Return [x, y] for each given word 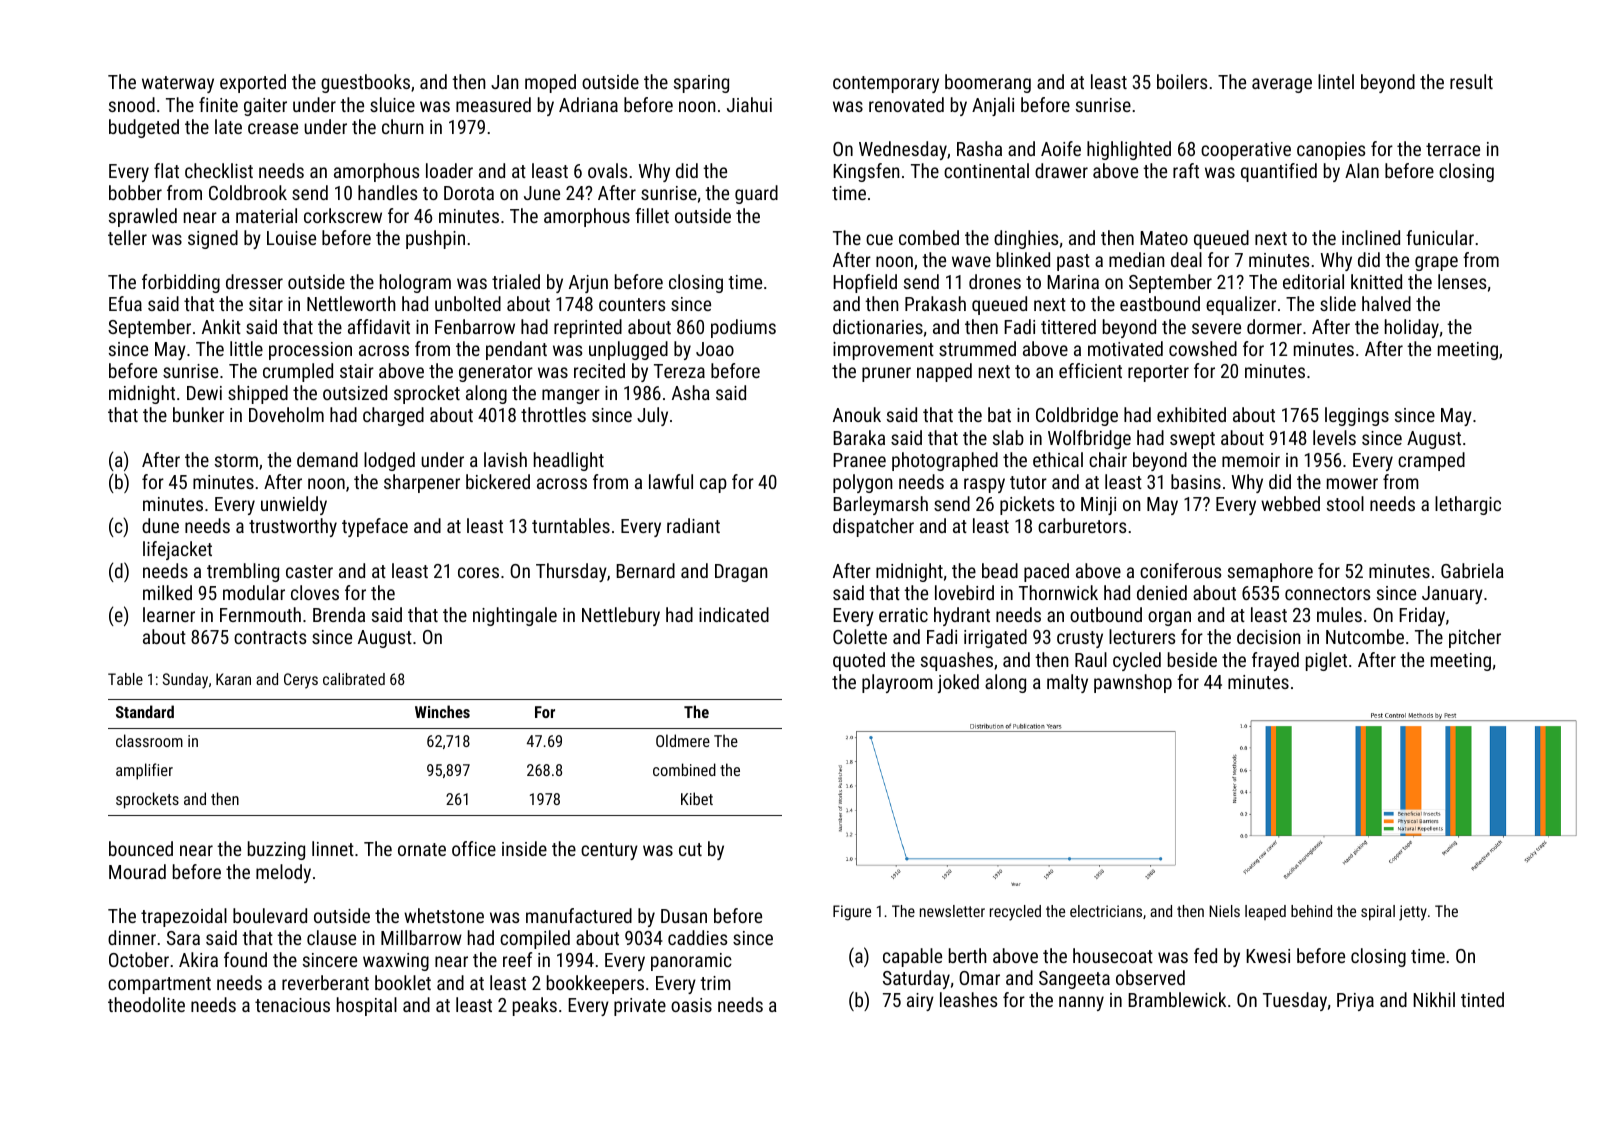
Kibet [697, 798]
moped [550, 83]
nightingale [515, 616]
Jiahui [749, 104]
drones [995, 281]
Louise [291, 238]
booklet [403, 982]
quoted [859, 661]
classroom [149, 740]
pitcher [1475, 638]
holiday [1412, 328]
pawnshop [1133, 683]
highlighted [1129, 150]
